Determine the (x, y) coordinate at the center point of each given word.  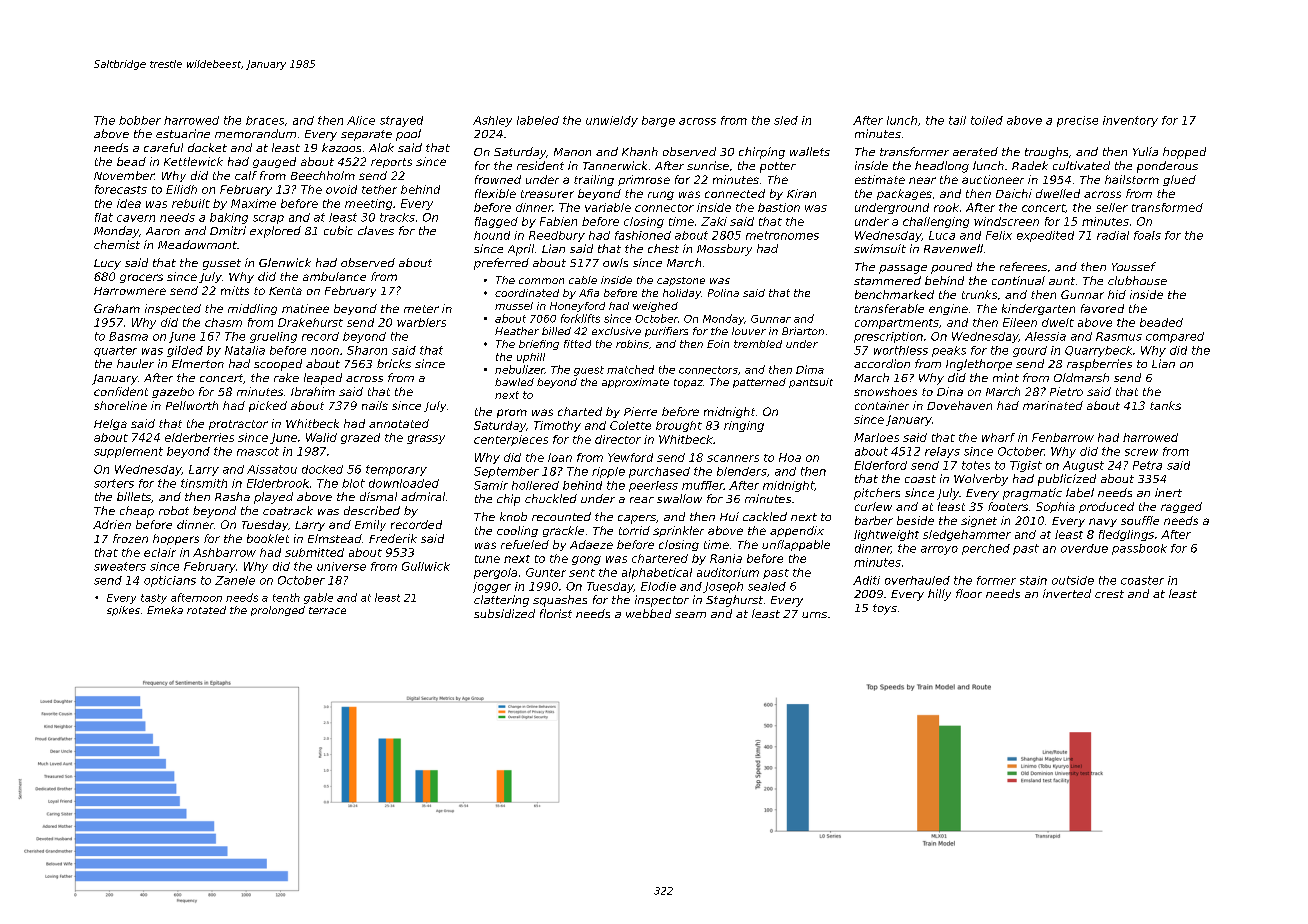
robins (632, 344)
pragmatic (1032, 494)
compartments (897, 324)
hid (1117, 294)
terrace (327, 610)
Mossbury (724, 250)
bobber (140, 120)
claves (376, 230)
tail (957, 120)
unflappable (796, 545)
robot (174, 510)
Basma (128, 336)
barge (658, 121)
